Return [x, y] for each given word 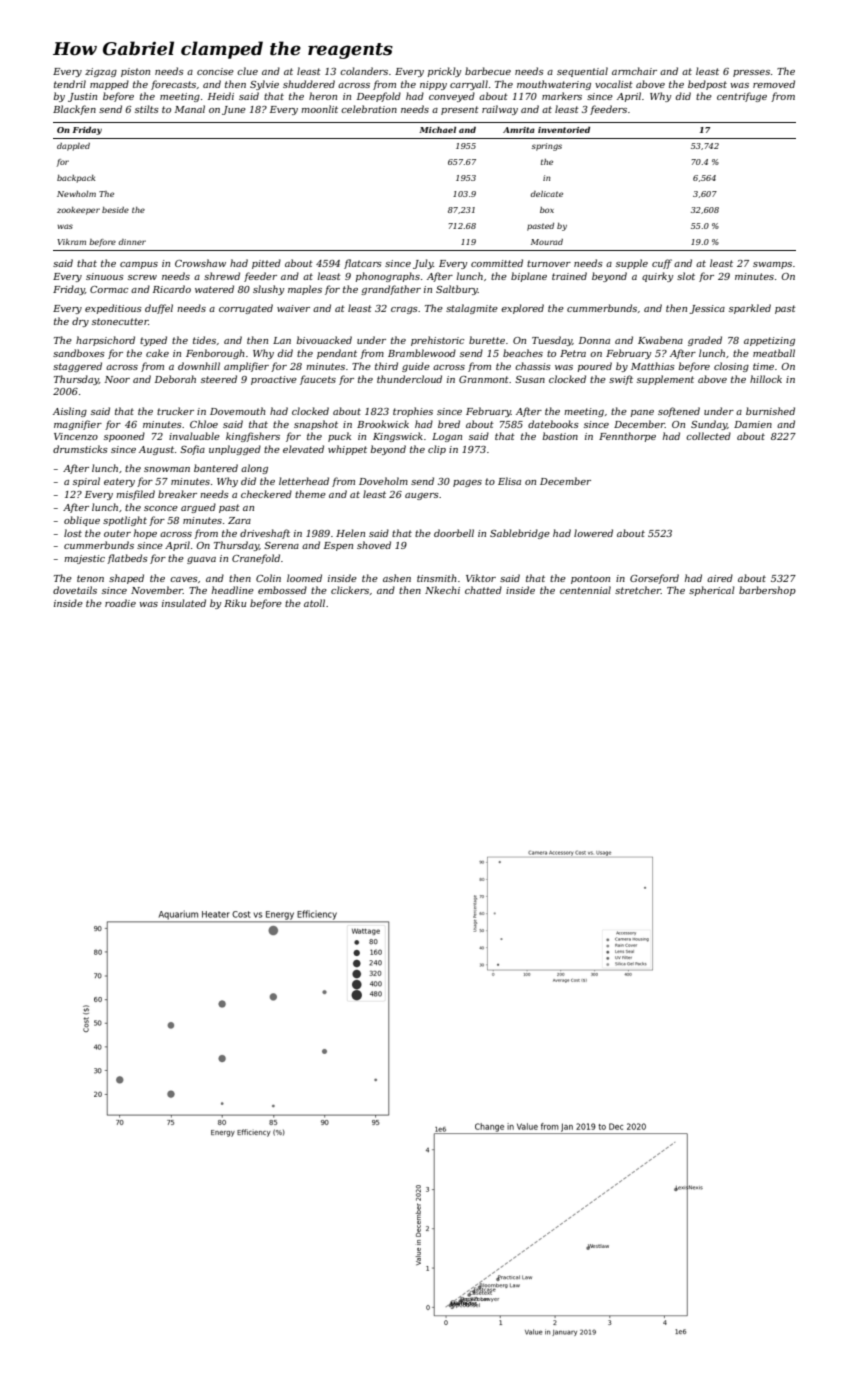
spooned [124, 437]
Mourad [547, 242]
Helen [350, 533]
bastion [560, 436]
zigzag [101, 72]
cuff [662, 264]
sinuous [105, 276]
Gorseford [654, 579]
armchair [634, 71]
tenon [90, 578]
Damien [753, 424]
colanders [364, 71]
